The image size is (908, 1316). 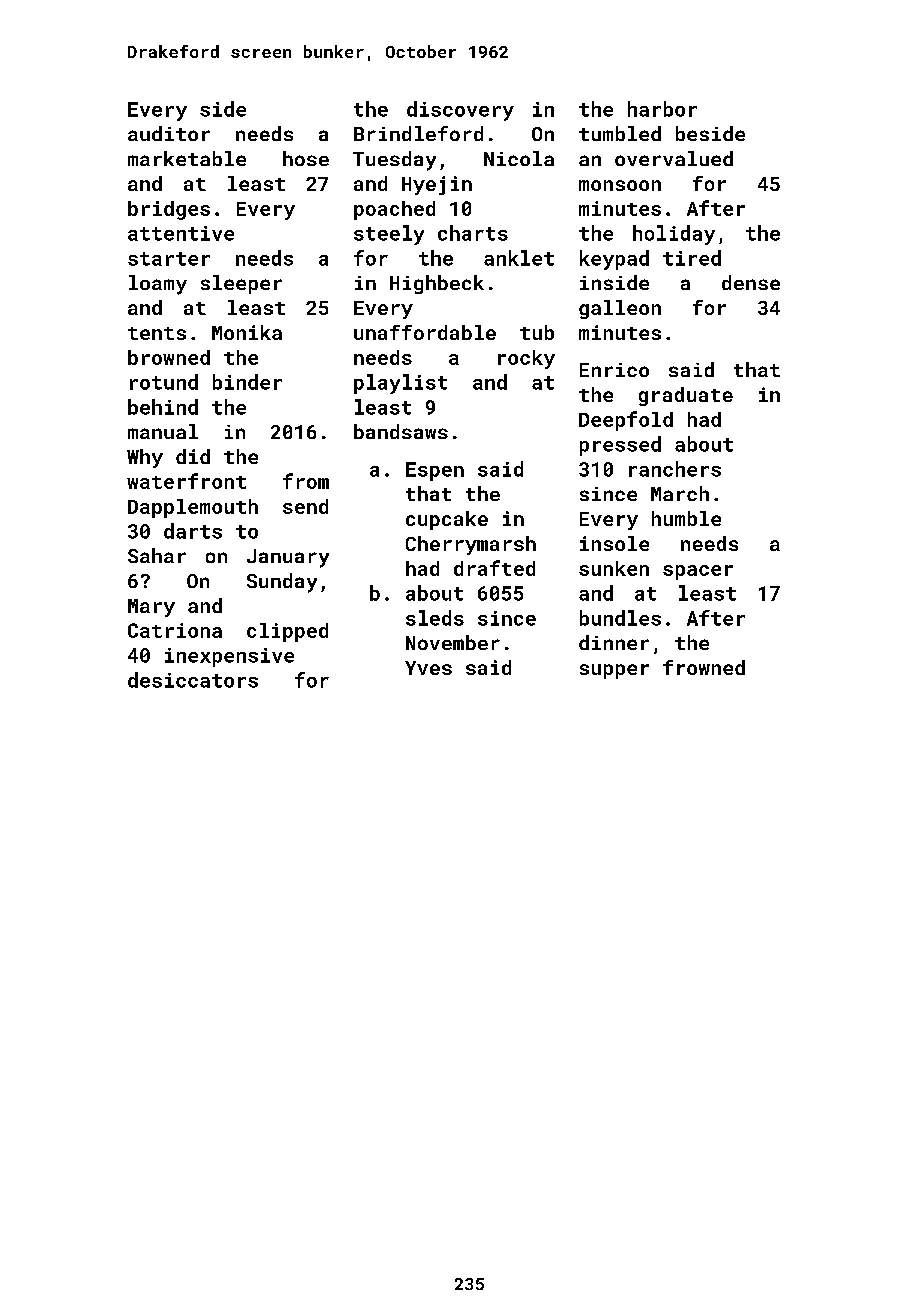 What do you see at coordinates (473, 233) in the screenshot?
I see `charts` at bounding box center [473, 233].
